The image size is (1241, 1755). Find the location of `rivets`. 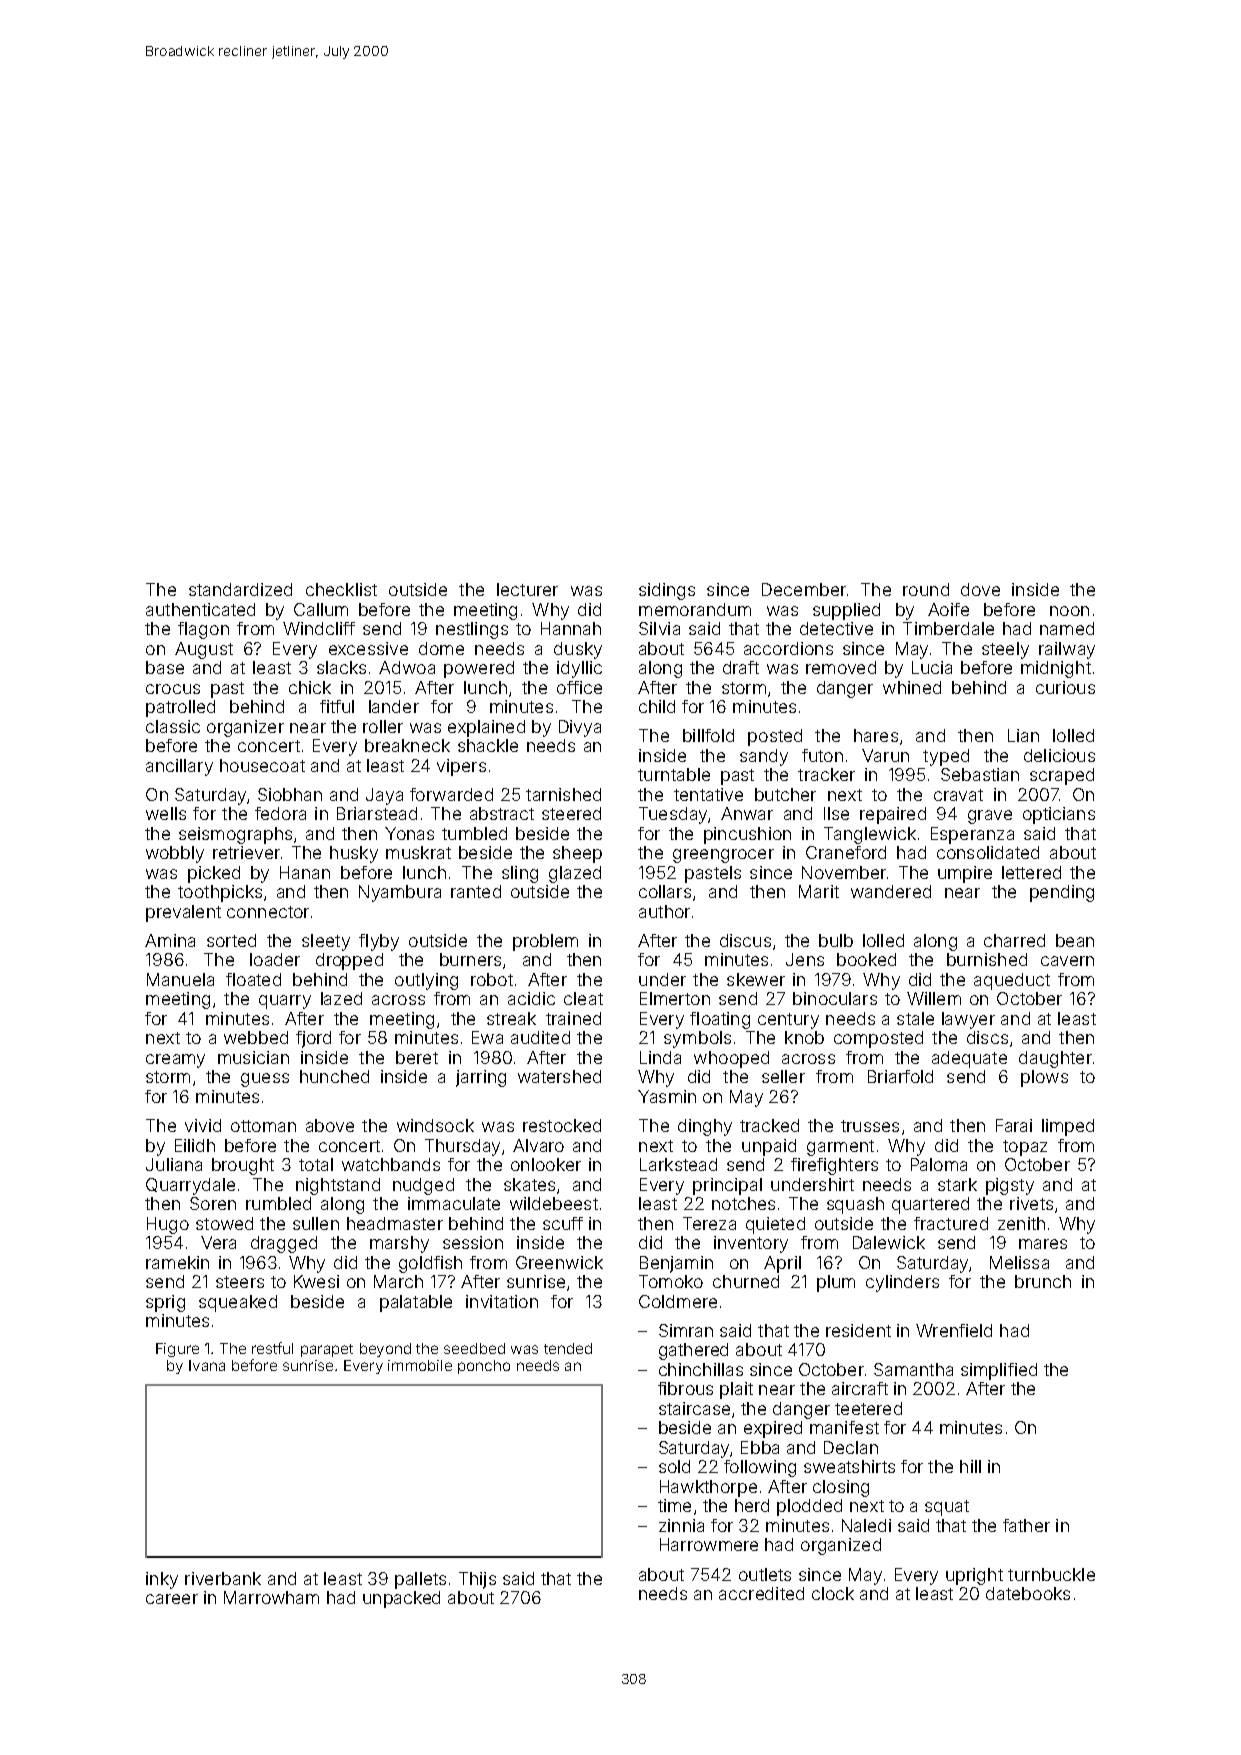

rivets is located at coordinates (1031, 1203).
